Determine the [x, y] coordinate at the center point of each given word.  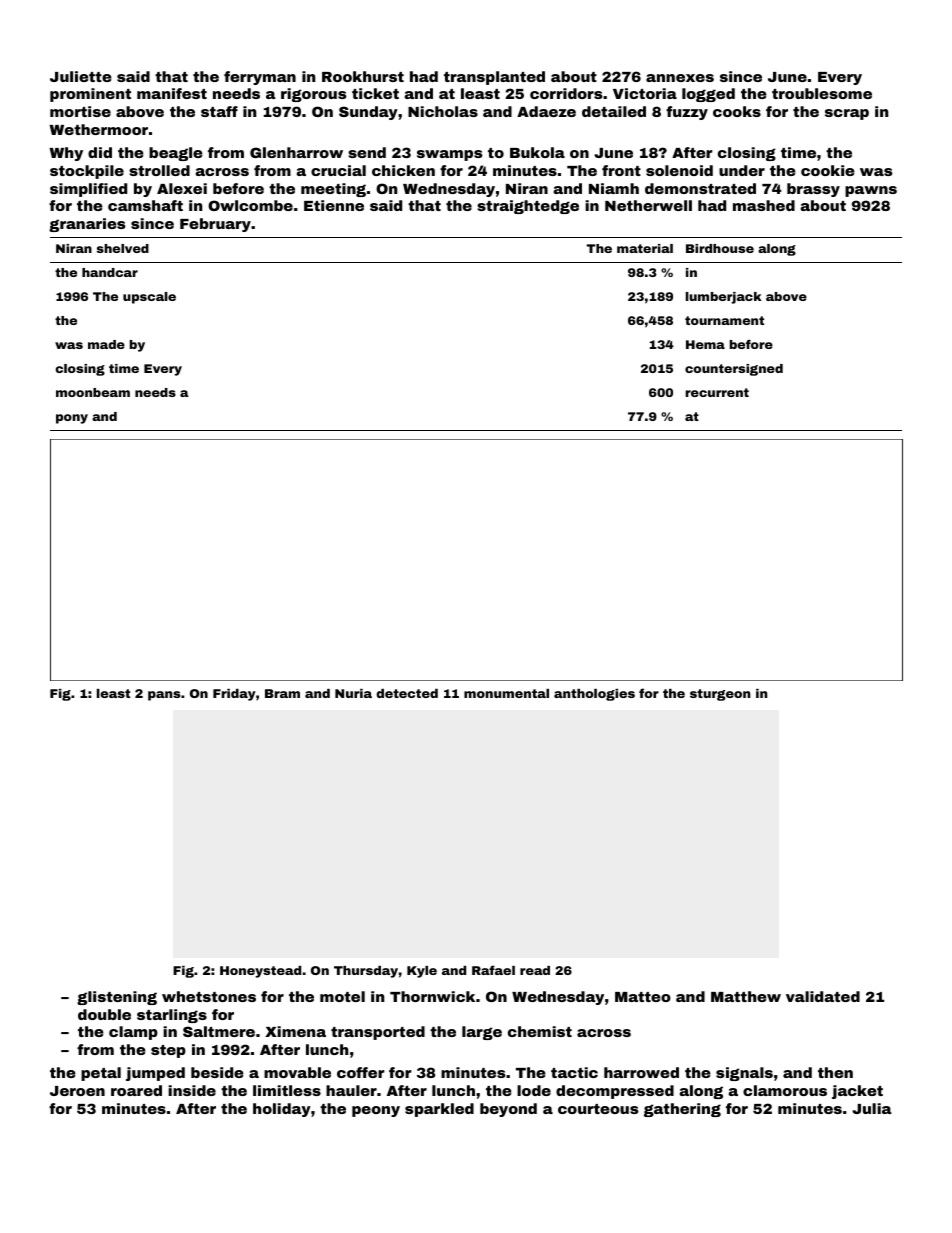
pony [72, 419]
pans [164, 696]
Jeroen [77, 1091]
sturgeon [720, 695]
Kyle [422, 972]
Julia [872, 1108]
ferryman [260, 78]
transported [378, 1033]
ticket [375, 93]
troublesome [822, 93]
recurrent [717, 392]
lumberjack [724, 298]
